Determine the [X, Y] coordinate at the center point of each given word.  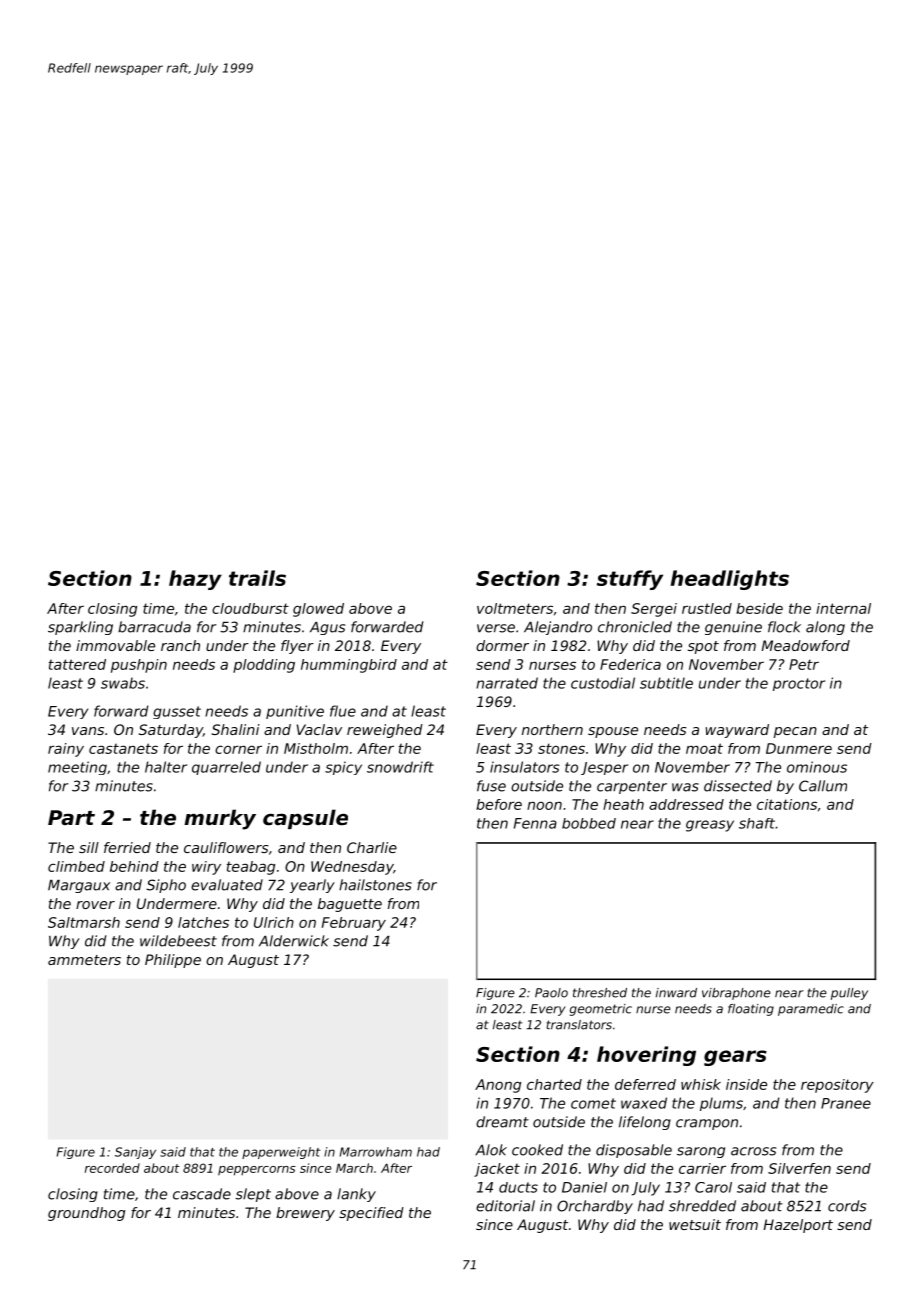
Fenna [535, 823]
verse [496, 628]
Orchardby [595, 1207]
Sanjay [135, 1153]
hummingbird [349, 666]
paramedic [811, 1010]
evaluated [227, 885]
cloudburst [250, 608]
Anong [498, 1086]
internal [843, 608]
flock [784, 627]
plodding [264, 666]
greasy [710, 826]
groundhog [86, 1214]
